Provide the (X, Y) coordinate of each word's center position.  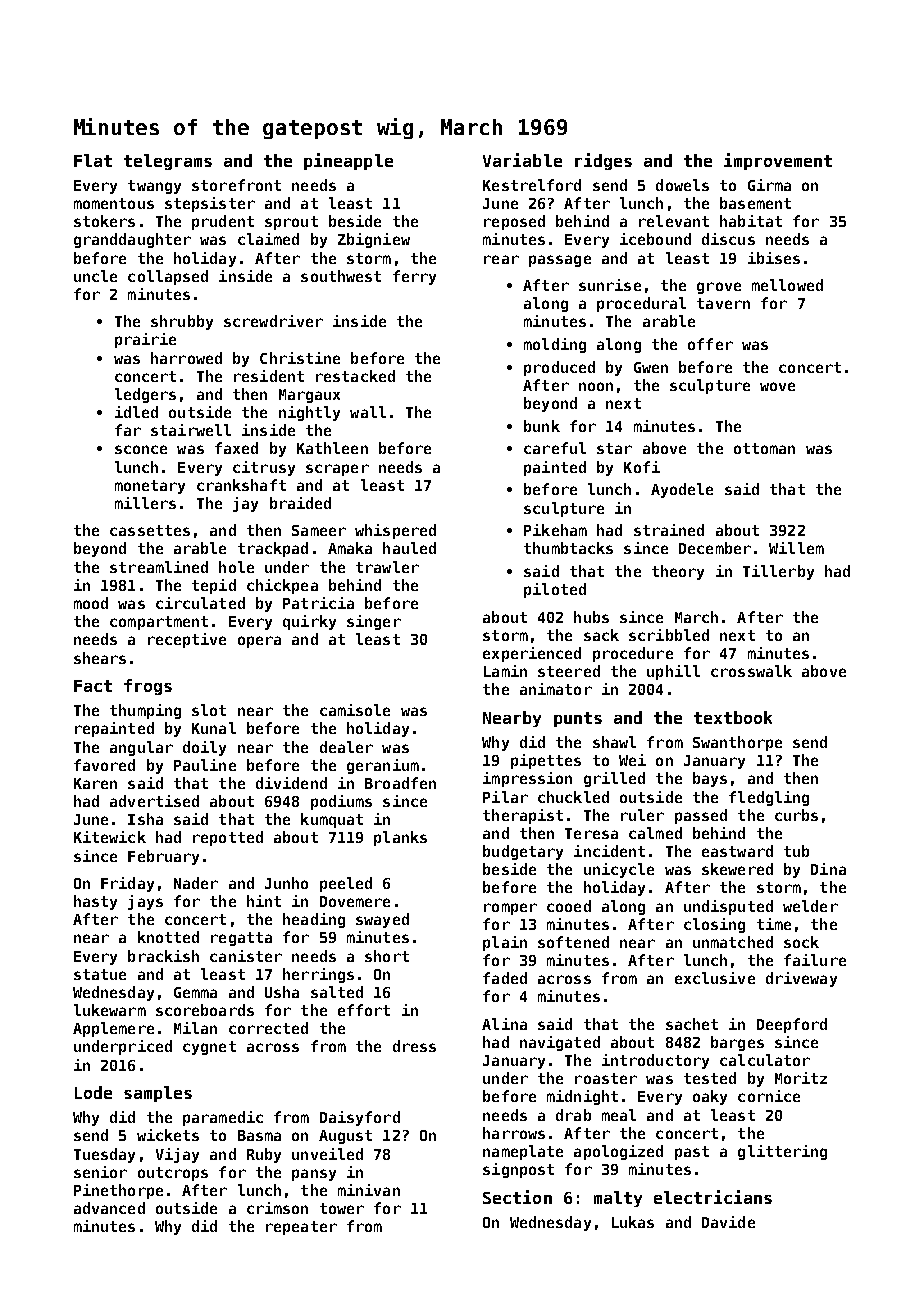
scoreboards (205, 1010)
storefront (236, 185)
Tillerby (778, 572)
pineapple (348, 161)
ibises (774, 258)
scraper (337, 470)
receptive (187, 640)
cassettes (150, 530)
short (387, 956)
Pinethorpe (118, 1191)
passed (701, 816)
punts (578, 719)
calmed (655, 833)
